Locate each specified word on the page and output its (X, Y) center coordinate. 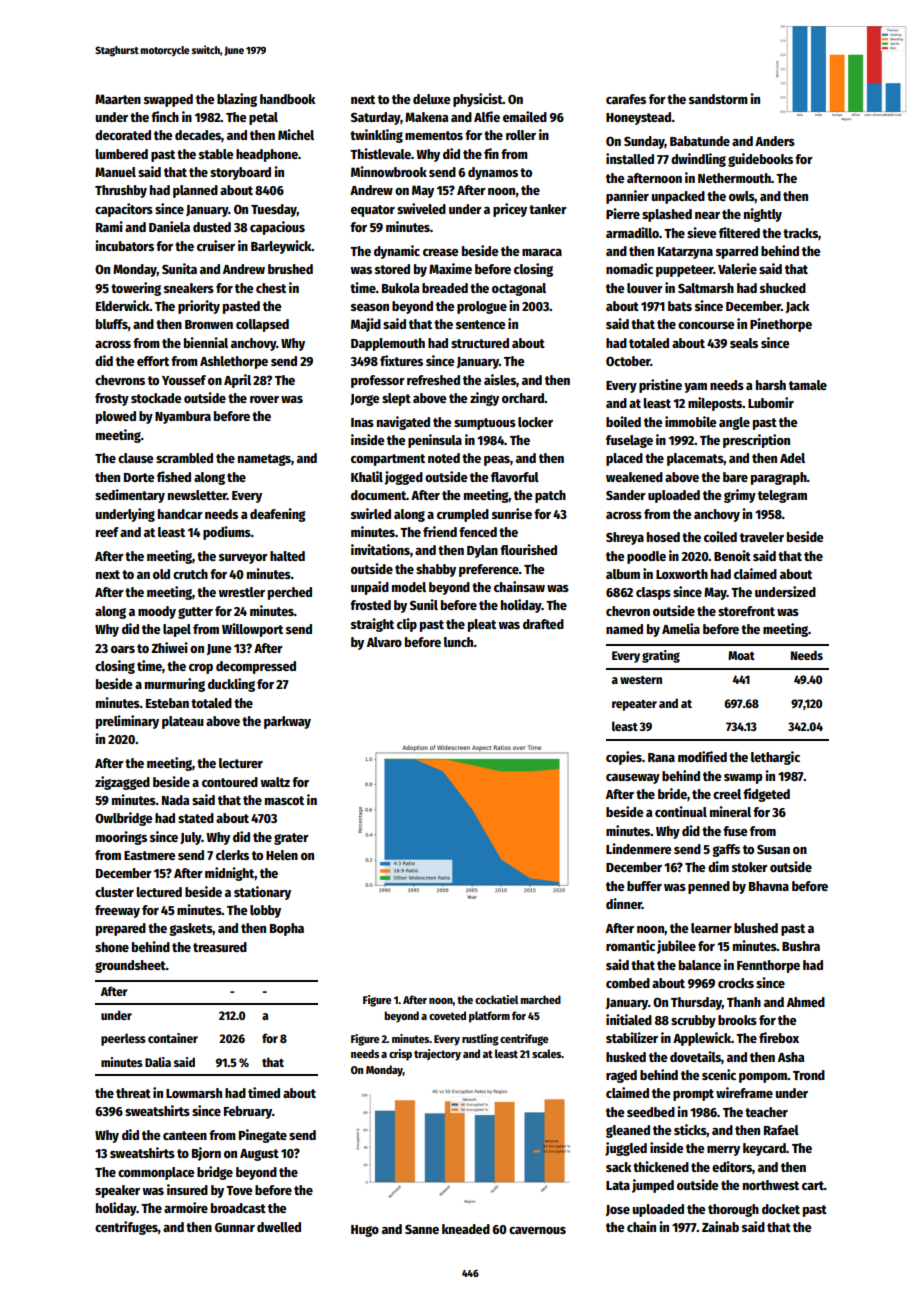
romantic (630, 945)
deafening (278, 515)
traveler (762, 537)
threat (133, 1093)
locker (535, 422)
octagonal (519, 289)
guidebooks (760, 160)
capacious (277, 228)
